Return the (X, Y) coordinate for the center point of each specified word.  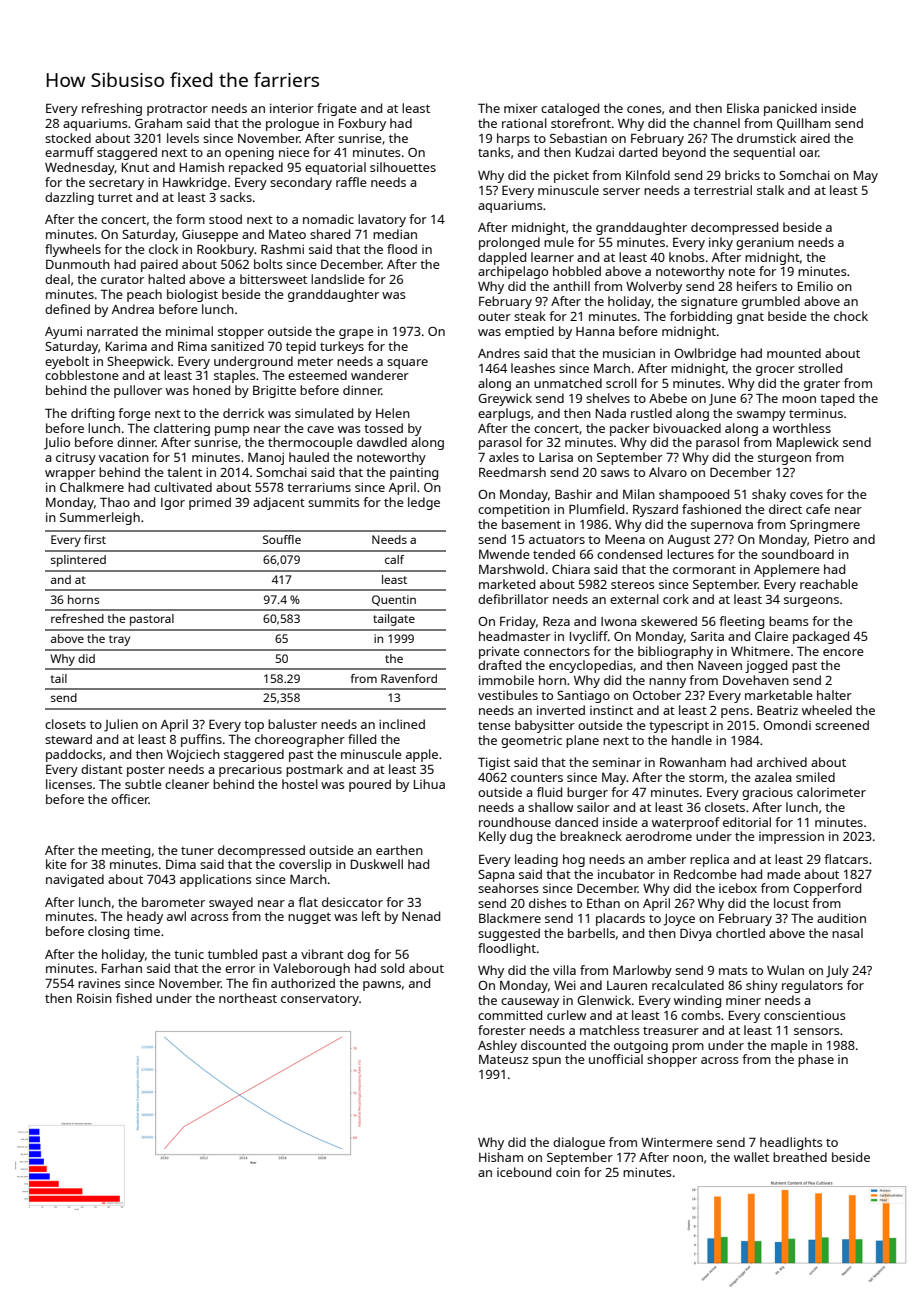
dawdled (382, 442)
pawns (382, 986)
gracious (767, 793)
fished (134, 998)
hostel (300, 784)
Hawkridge (195, 183)
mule (559, 242)
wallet (751, 1157)
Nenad (421, 916)
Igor (173, 504)
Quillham (804, 124)
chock (851, 316)
